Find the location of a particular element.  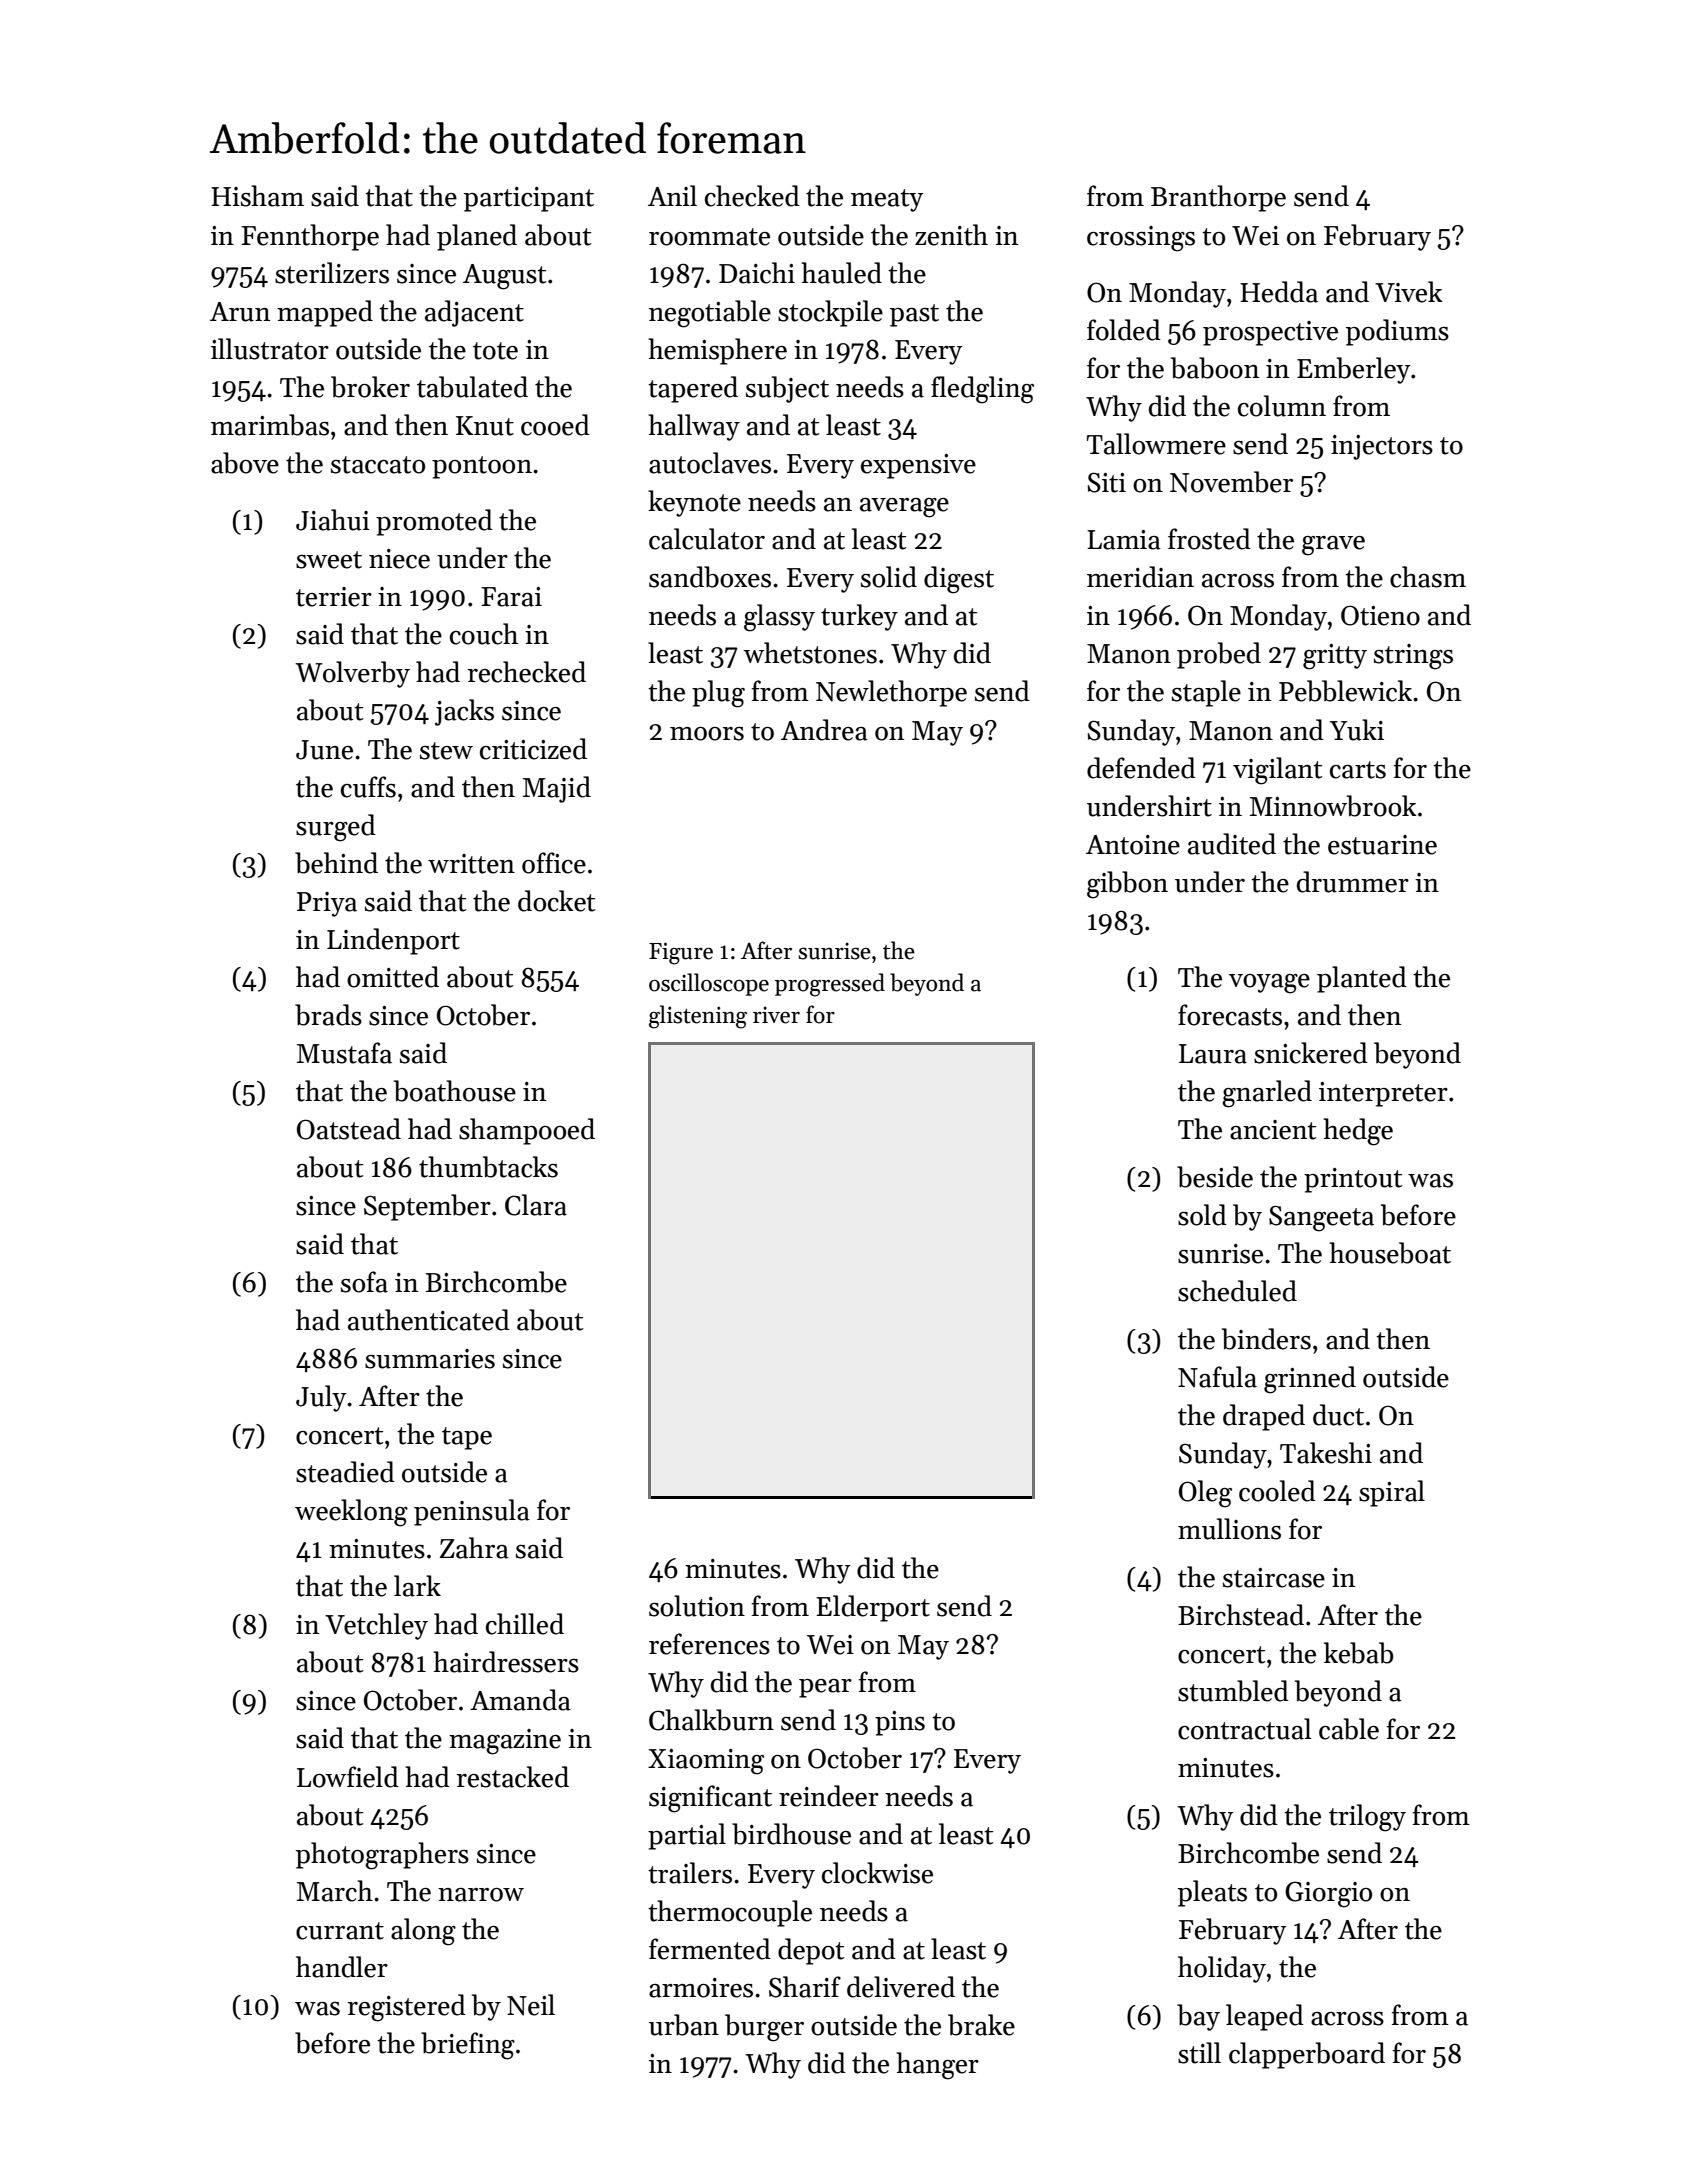

along is located at coordinates (423, 1932).
